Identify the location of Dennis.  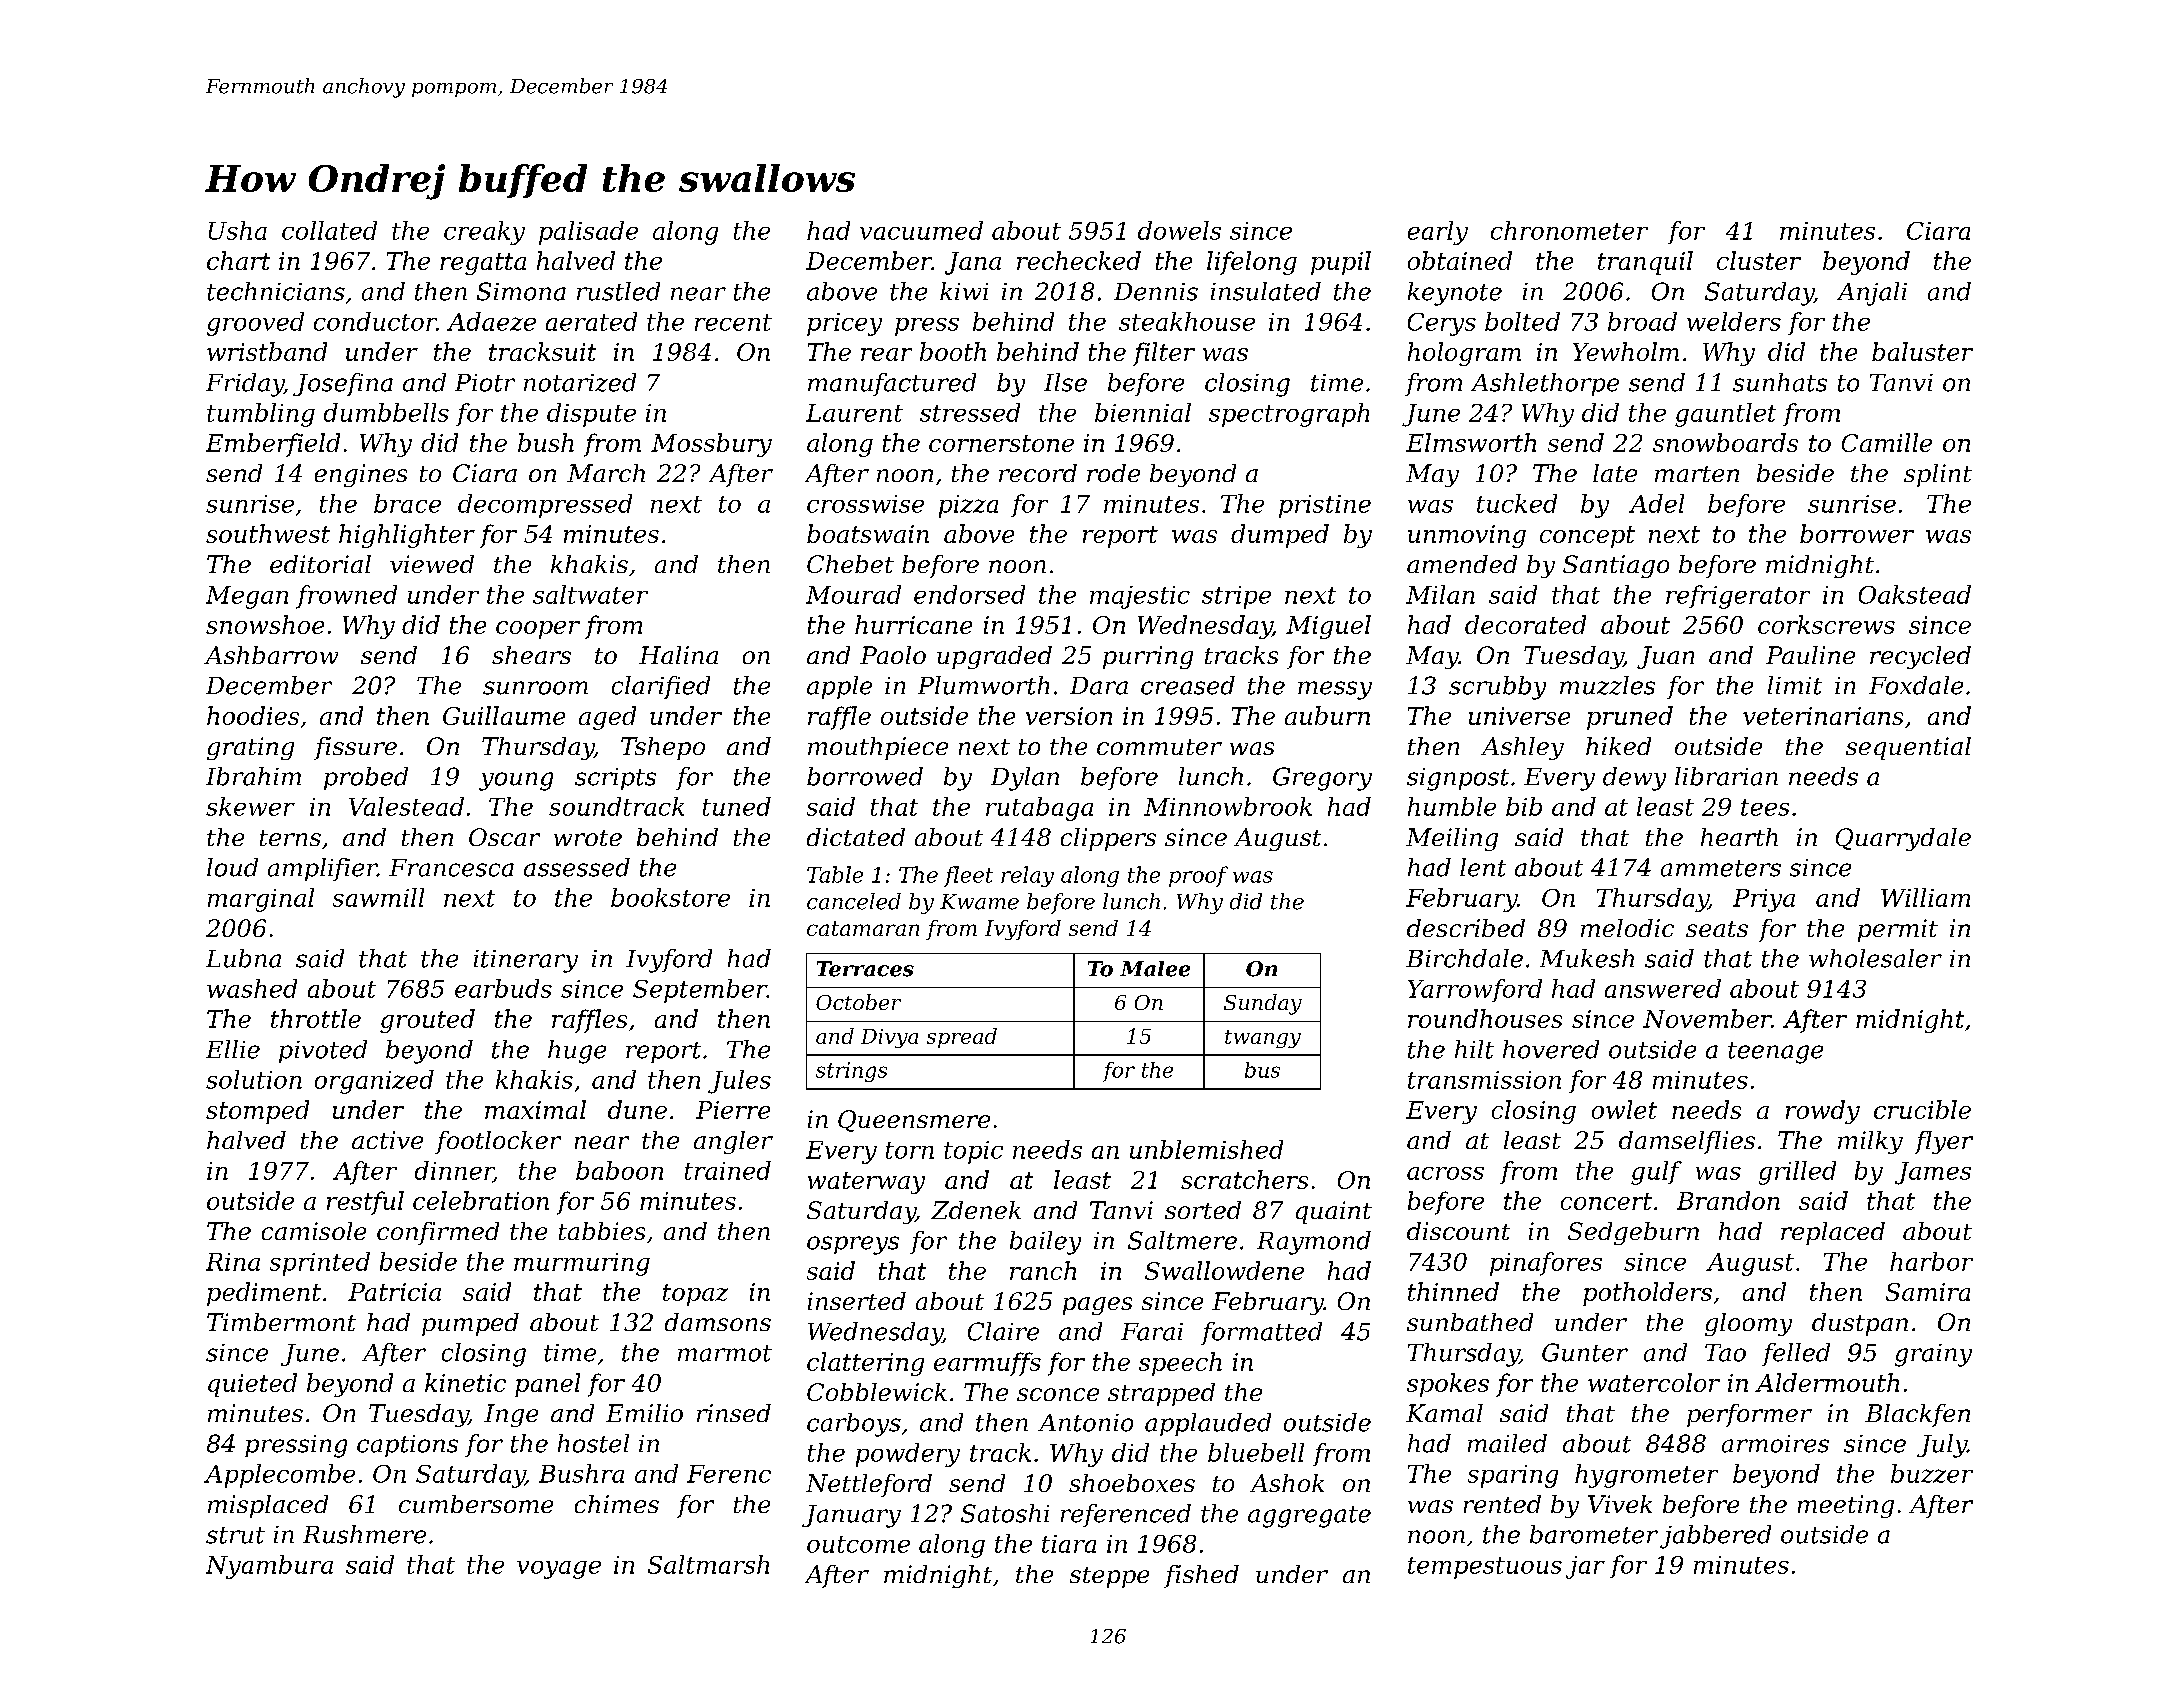
(1156, 292).
